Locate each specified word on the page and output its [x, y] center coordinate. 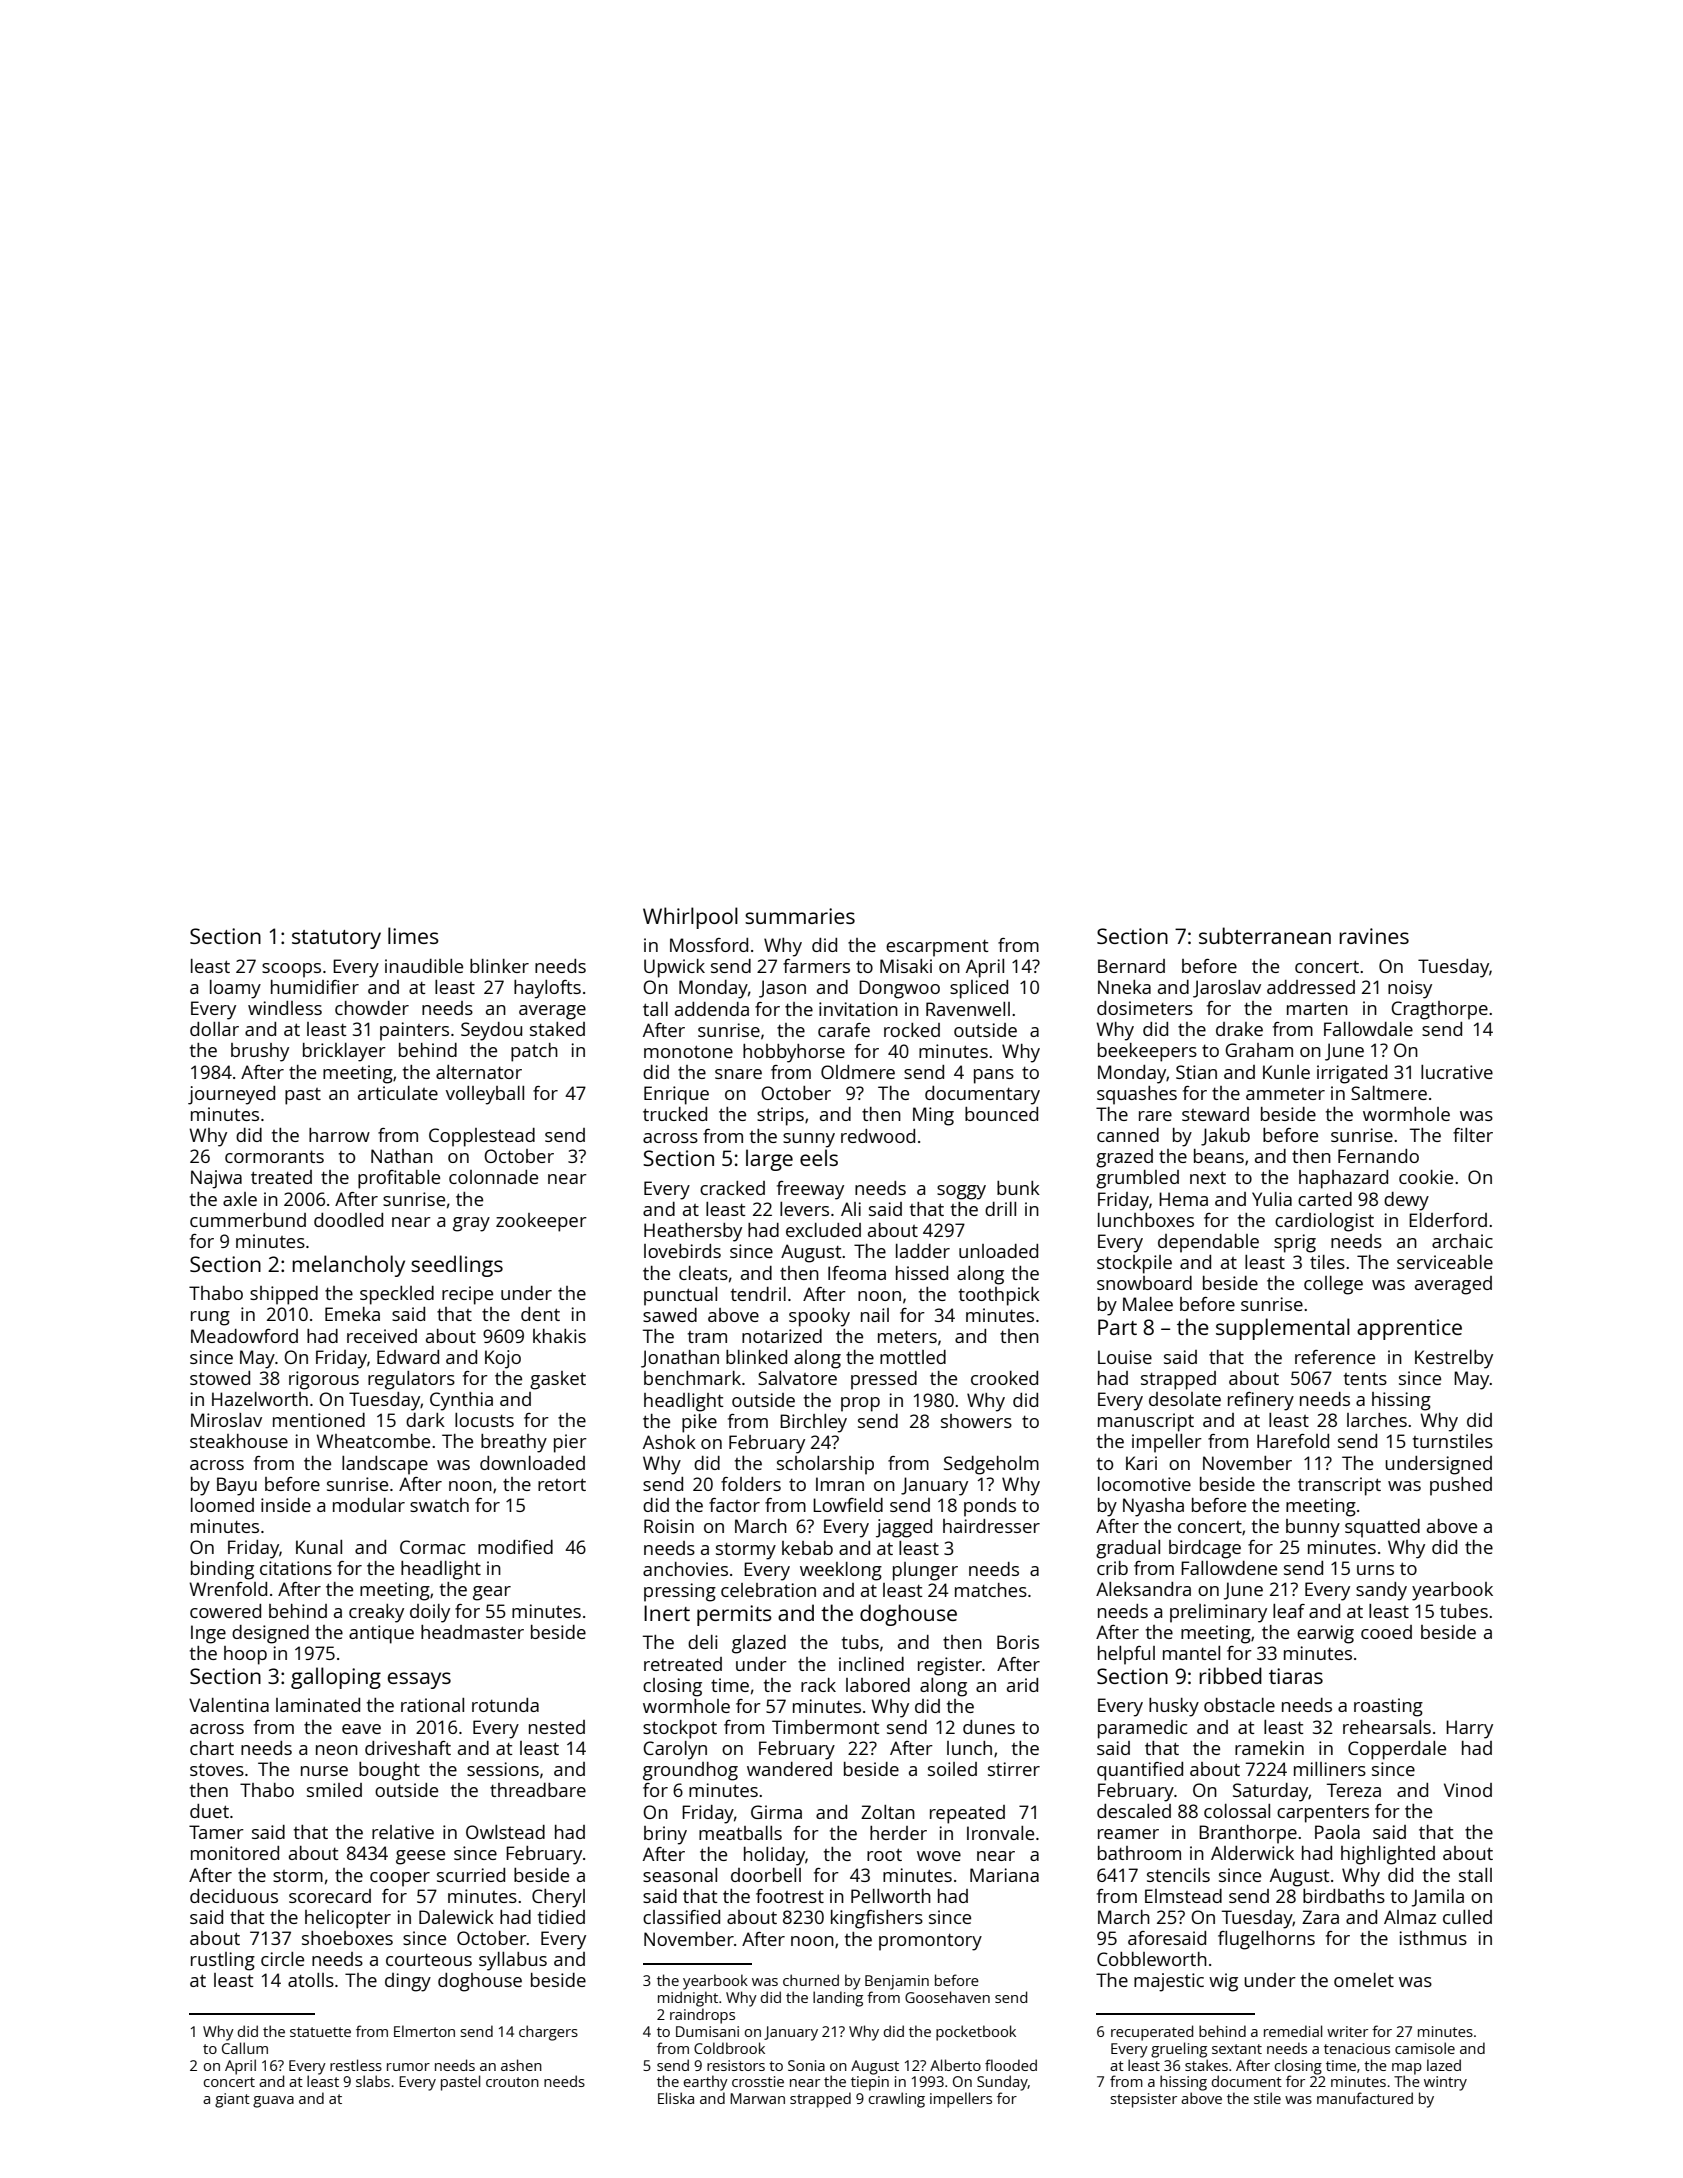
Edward [408, 1357]
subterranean [1265, 935]
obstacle [1239, 1705]
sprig [1295, 1243]
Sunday [1002, 2083]
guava [273, 2102]
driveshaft [408, 1748]
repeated [967, 1814]
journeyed [231, 1095]
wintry [1445, 2083]
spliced [979, 989]
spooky [819, 1317]
